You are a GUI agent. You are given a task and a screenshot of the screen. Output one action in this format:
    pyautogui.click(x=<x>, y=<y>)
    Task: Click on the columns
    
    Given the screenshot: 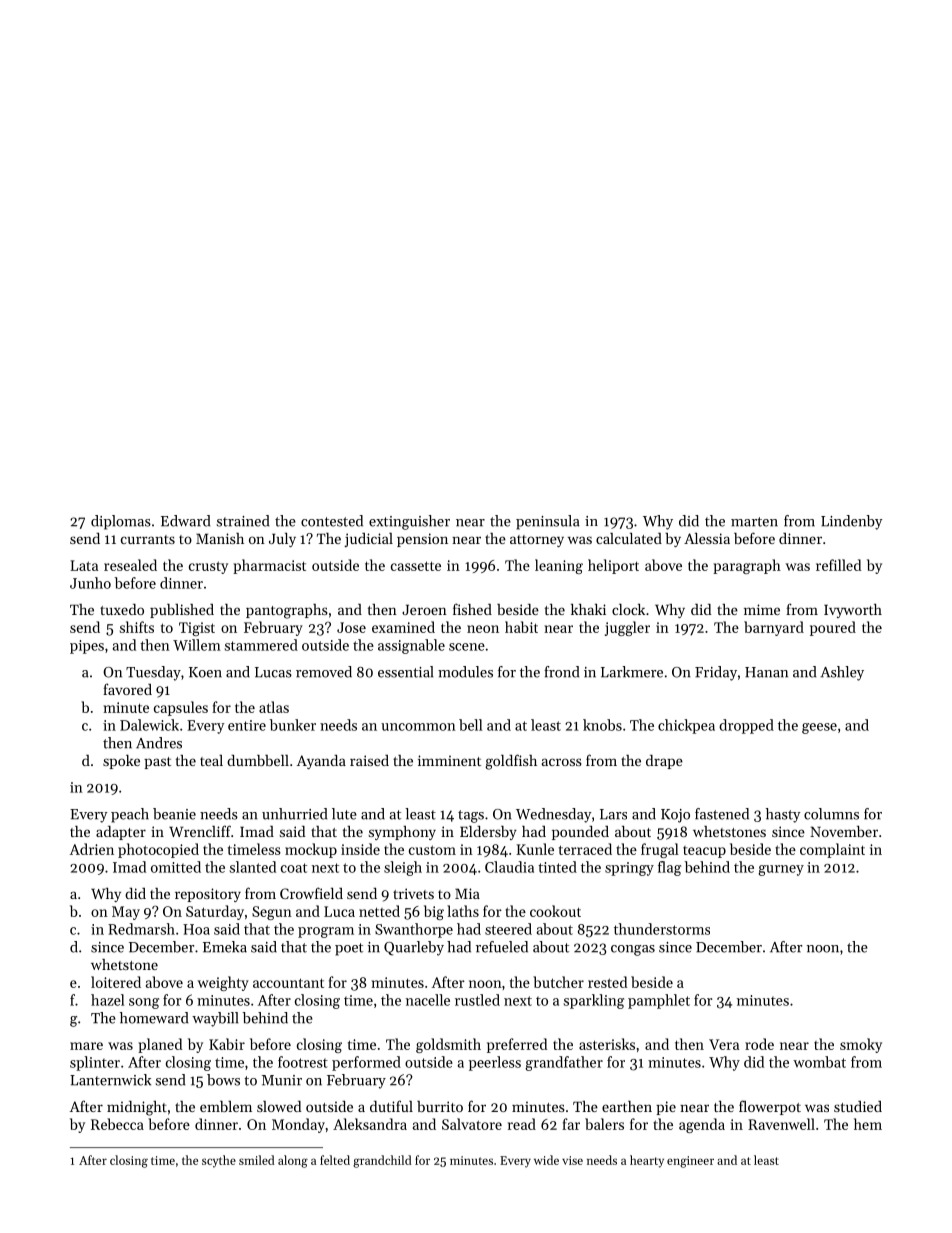 What is the action you would take?
    pyautogui.click(x=831, y=814)
